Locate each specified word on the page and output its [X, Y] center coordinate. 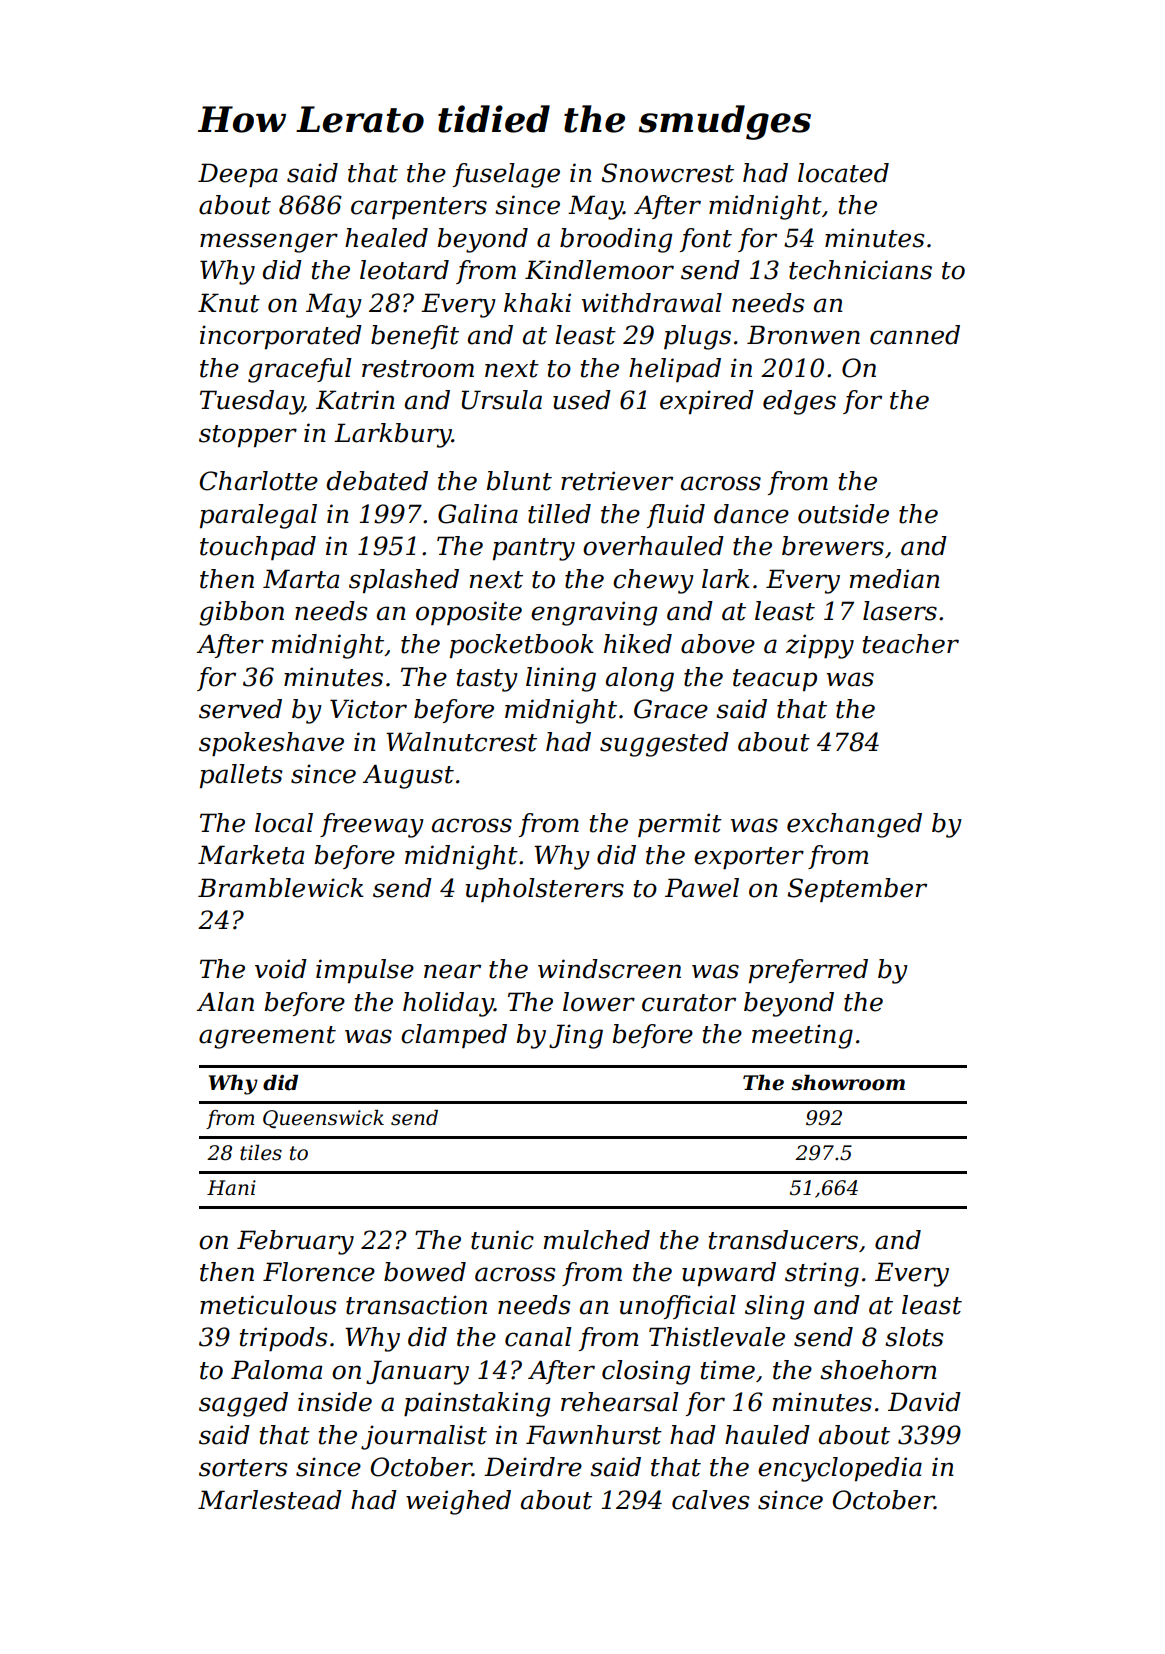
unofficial [678, 1307]
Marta [301, 579]
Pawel [702, 888]
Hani [231, 1188]
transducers [783, 1240]
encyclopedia [840, 1469]
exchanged [854, 825]
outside [843, 514]
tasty [487, 680]
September [857, 890]
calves [710, 1500]
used [582, 400]
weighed [458, 1502]
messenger [269, 243]
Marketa [251, 855]
